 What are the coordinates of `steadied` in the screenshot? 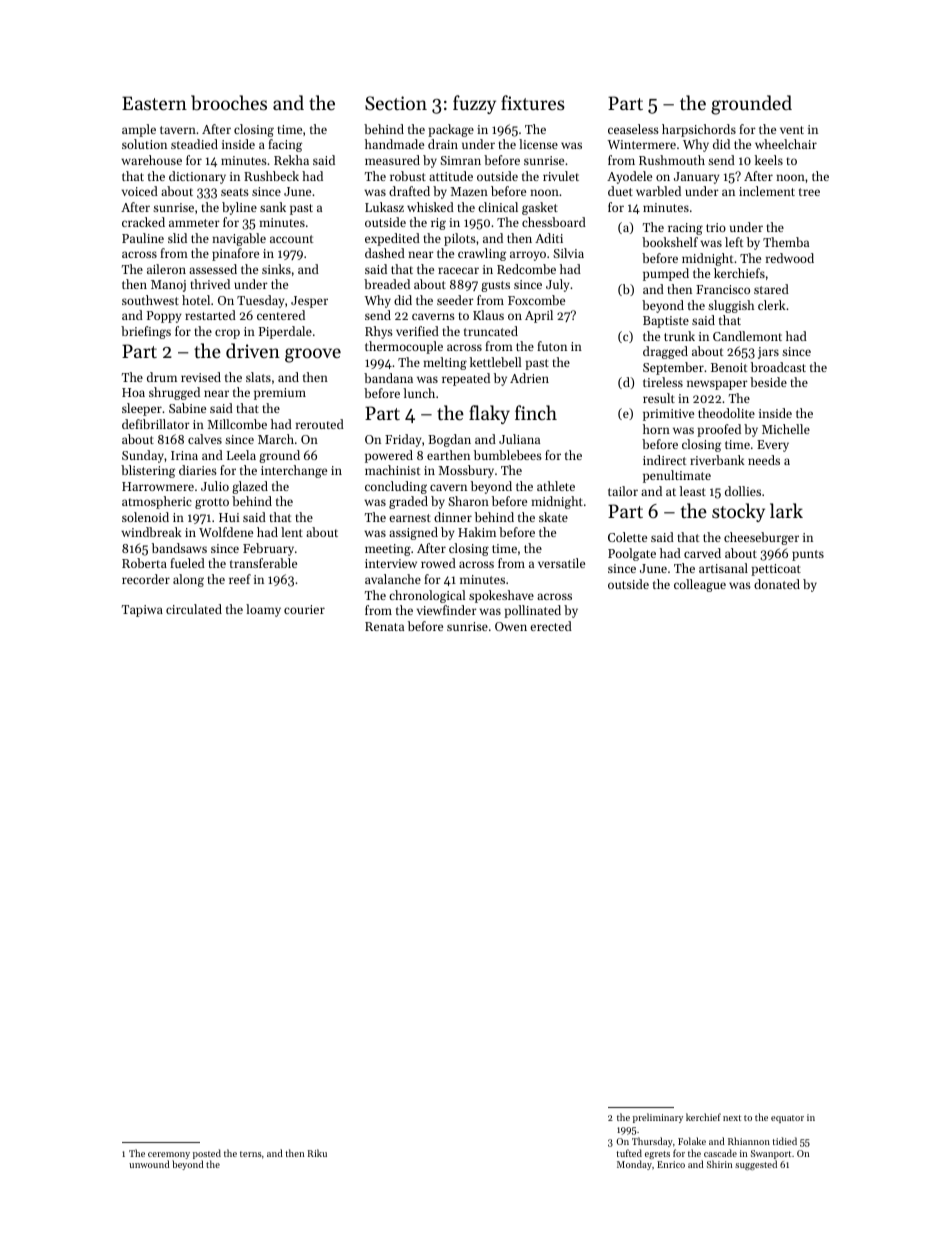 It's located at (194, 144).
